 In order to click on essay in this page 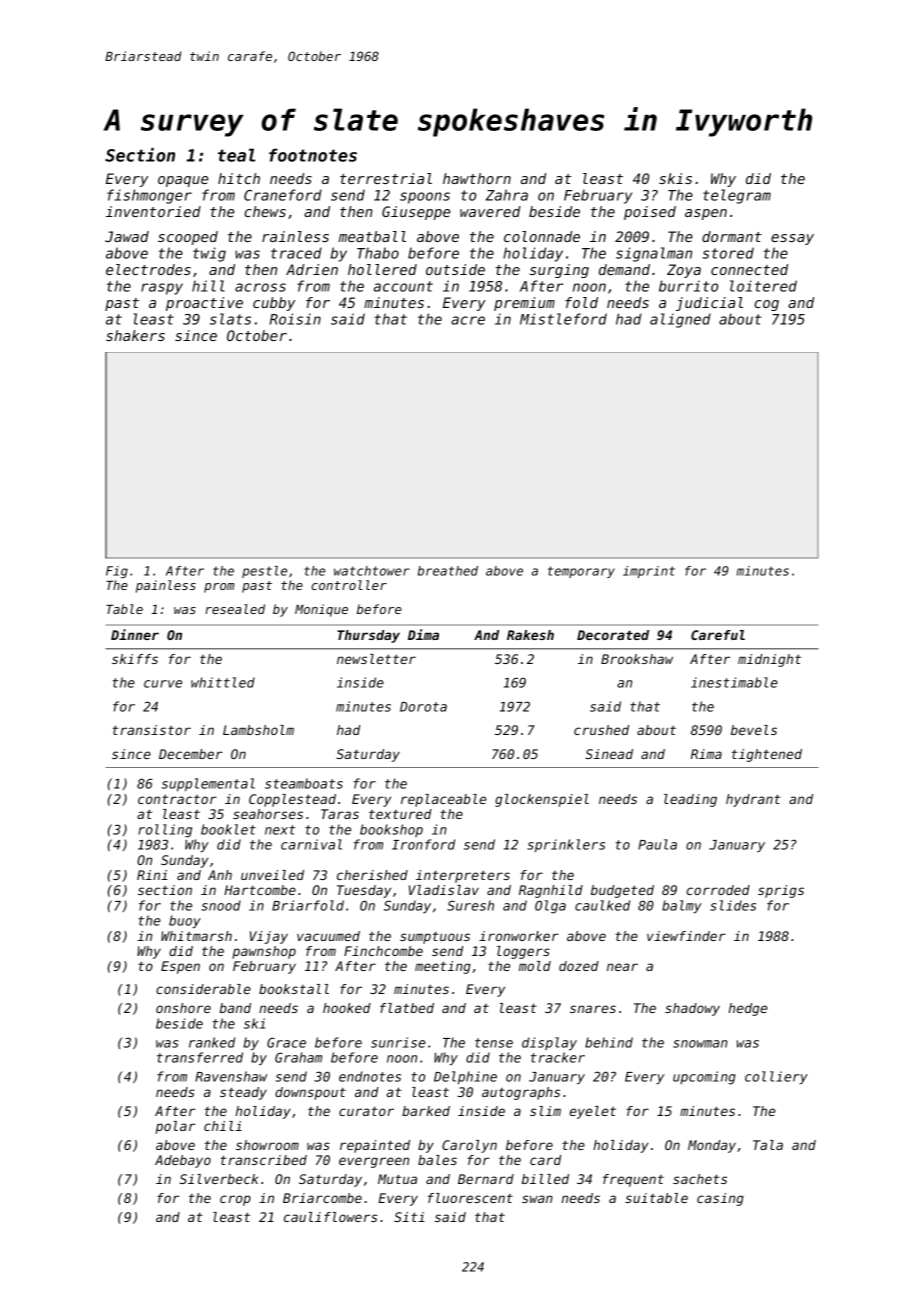, I will do `click(792, 239)`.
